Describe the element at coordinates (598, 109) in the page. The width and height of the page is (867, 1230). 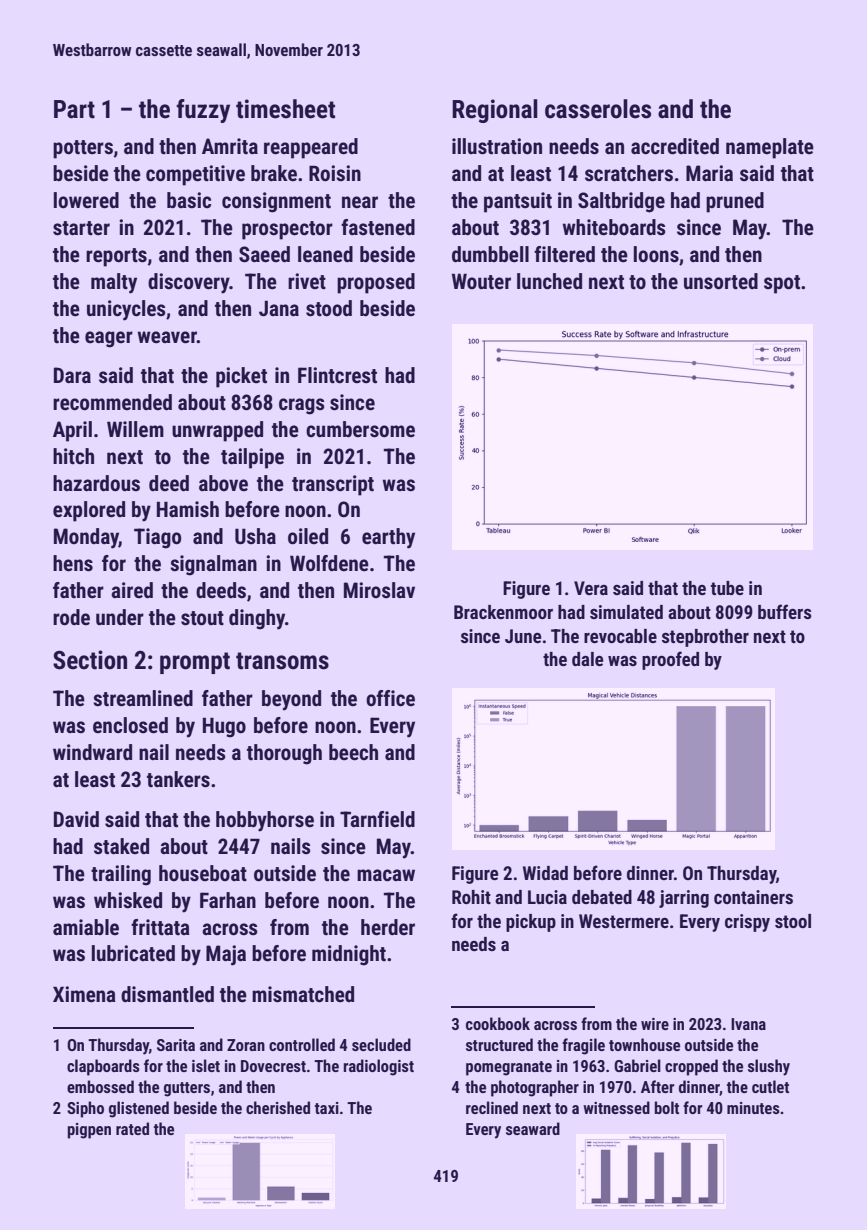
I see `casseroles` at that location.
